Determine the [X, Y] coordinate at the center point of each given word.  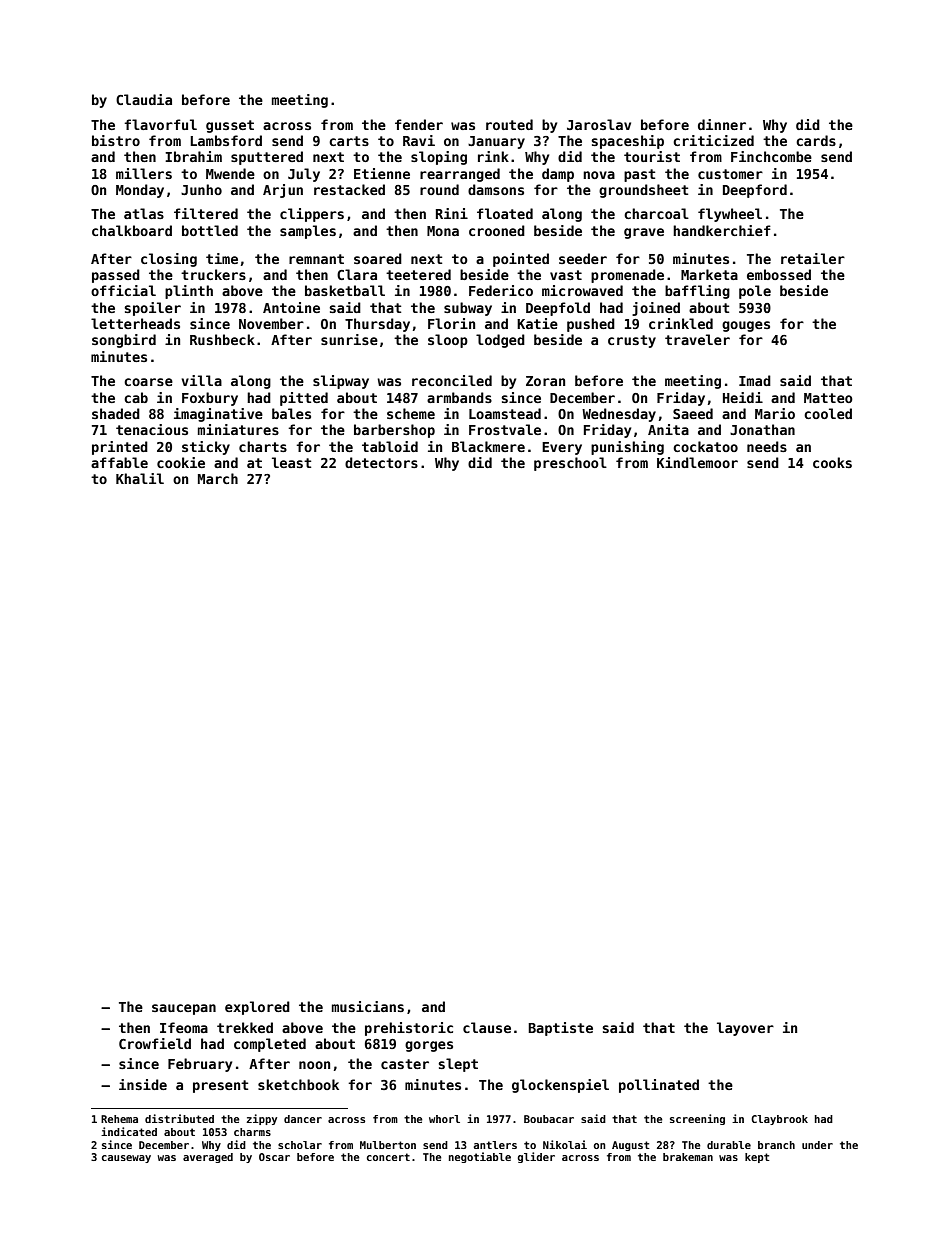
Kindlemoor [697, 462]
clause [487, 1027]
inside [143, 1084]
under [817, 1145]
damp [558, 175]
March [218, 478]
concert [388, 1157]
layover [745, 1029]
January [496, 142]
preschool [570, 464]
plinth [189, 292]
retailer [813, 258]
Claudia [144, 99]
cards [816, 140]
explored [257, 1008]
